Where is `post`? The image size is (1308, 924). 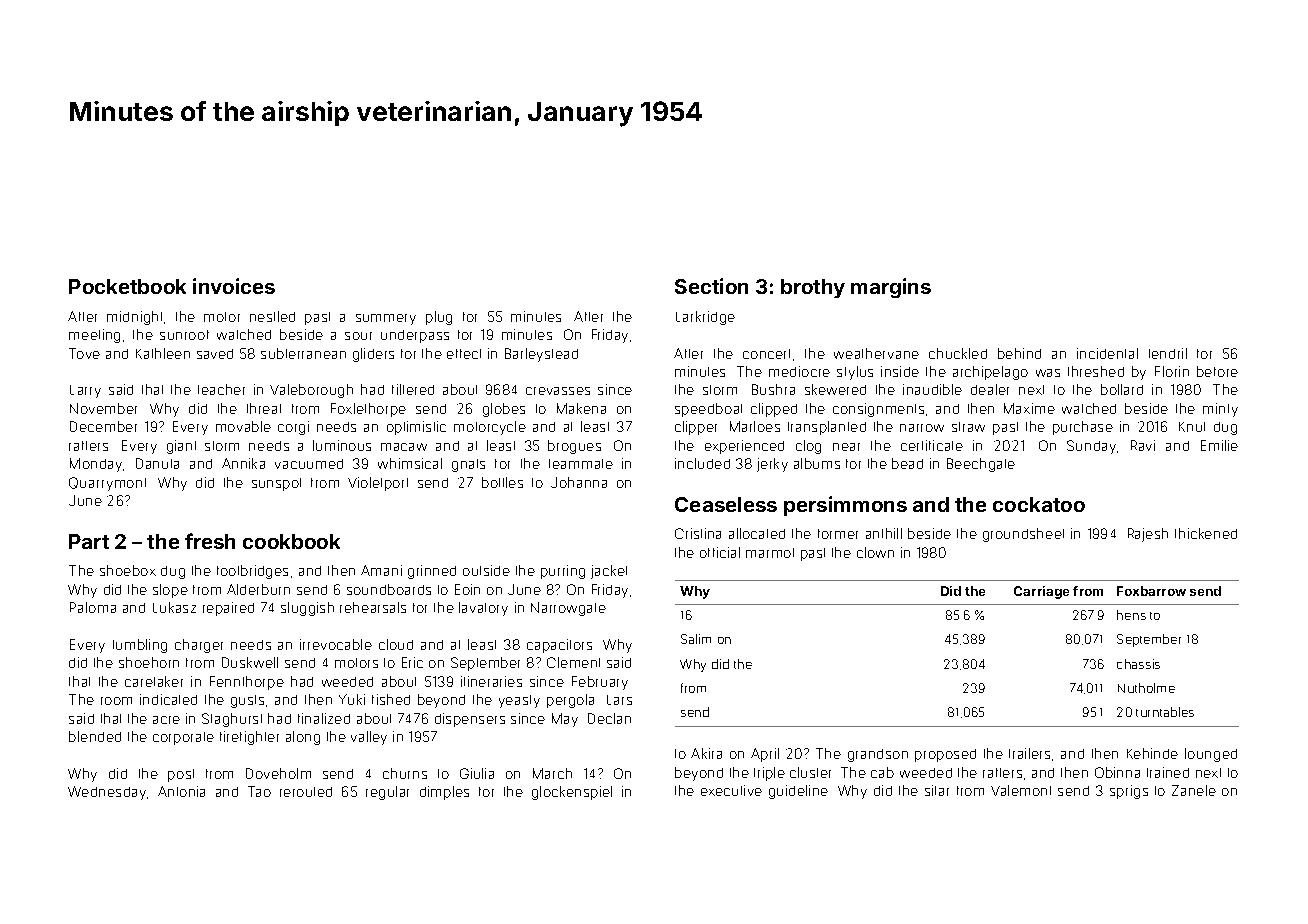
post is located at coordinates (181, 775).
